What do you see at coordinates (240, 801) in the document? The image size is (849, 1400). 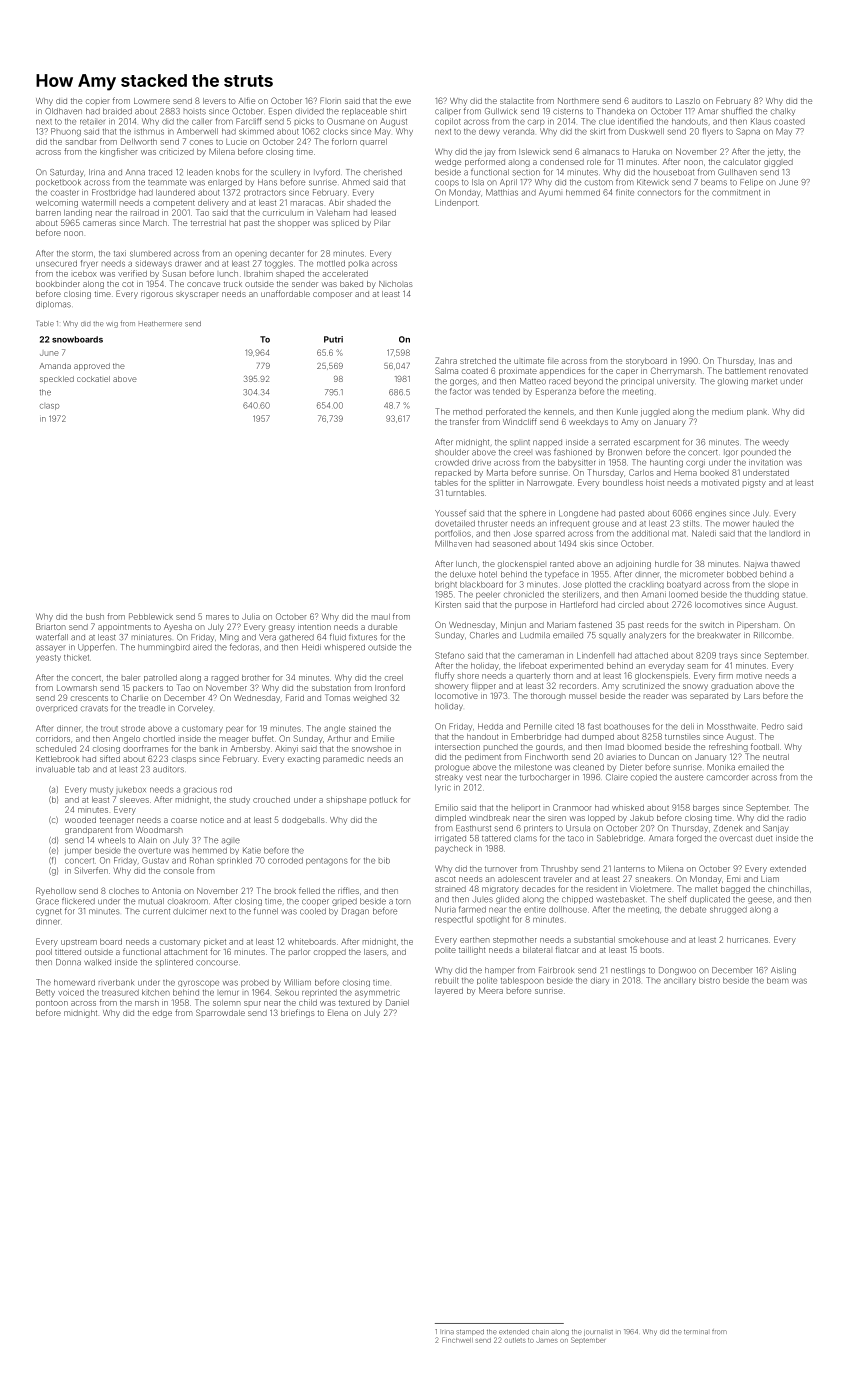 I see `study` at bounding box center [240, 801].
